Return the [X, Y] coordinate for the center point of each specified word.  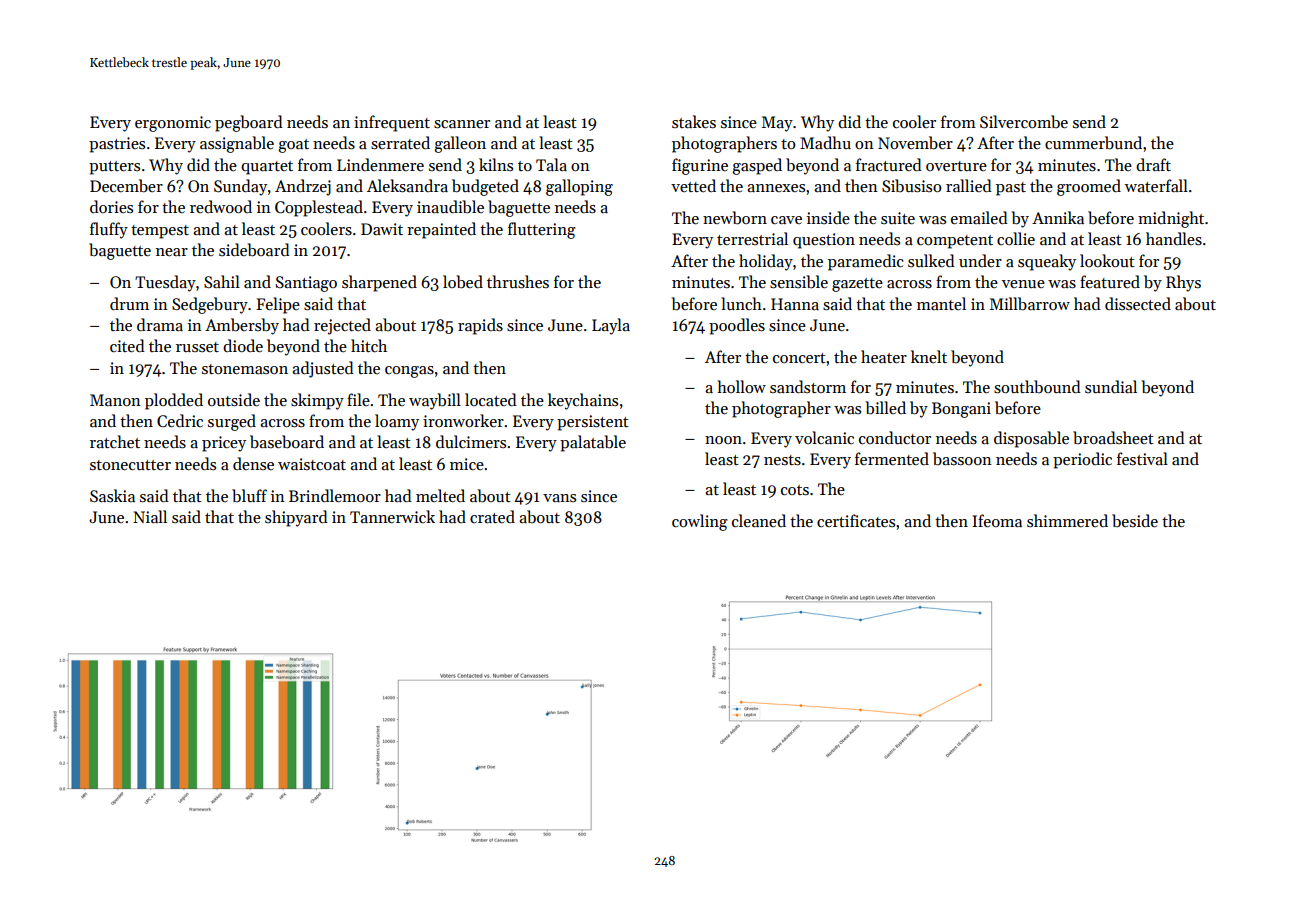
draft [1153, 164]
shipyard [296, 518]
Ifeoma [997, 520]
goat [293, 146]
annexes [776, 188]
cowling [700, 522]
